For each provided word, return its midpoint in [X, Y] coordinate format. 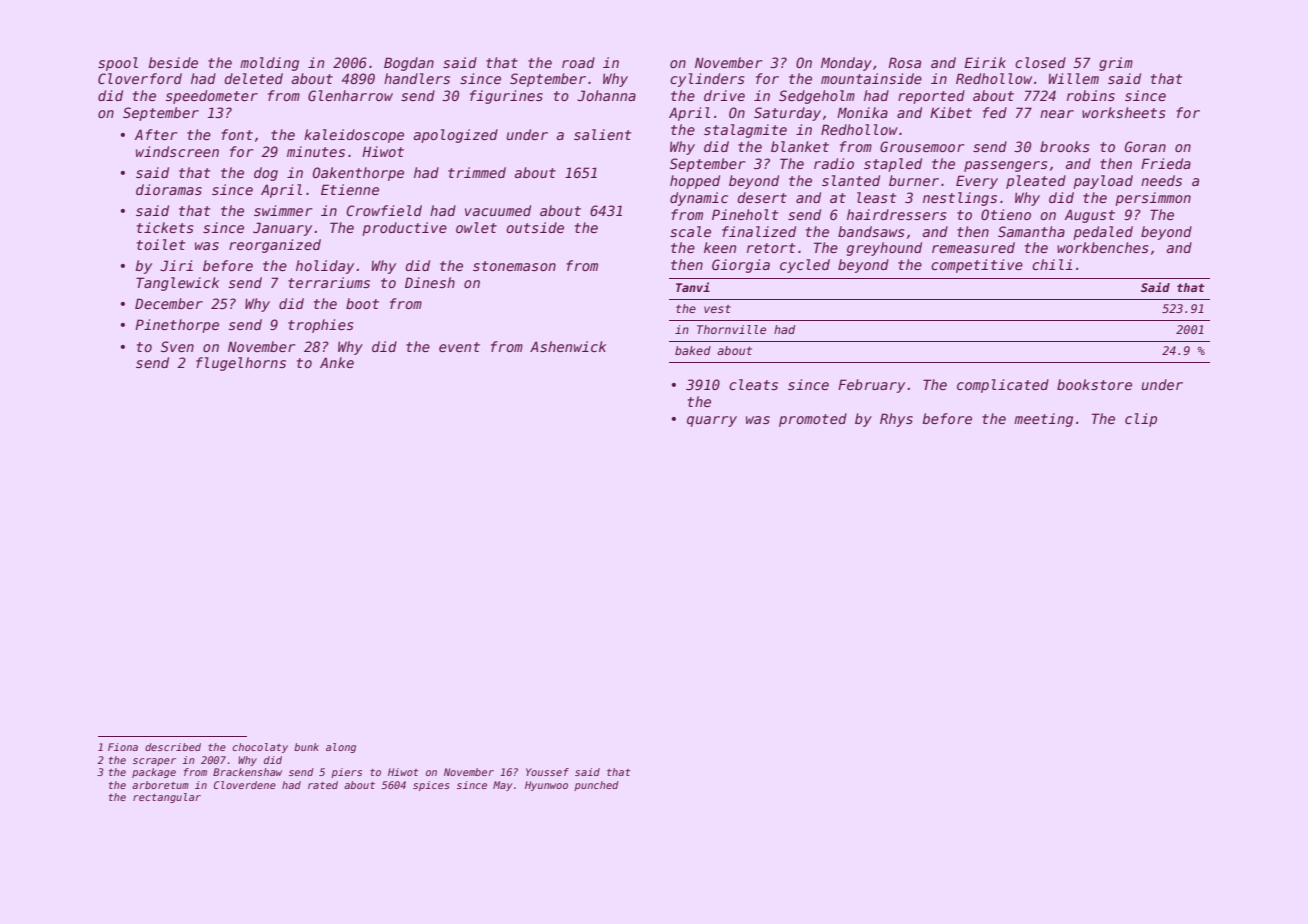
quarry [712, 421]
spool [118, 64]
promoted [813, 420]
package [154, 773]
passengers [1005, 166]
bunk [306, 747]
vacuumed [498, 210]
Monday [846, 64]
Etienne [350, 189]
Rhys [896, 420]
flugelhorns [241, 364]
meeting [1043, 420]
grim [1116, 64]
